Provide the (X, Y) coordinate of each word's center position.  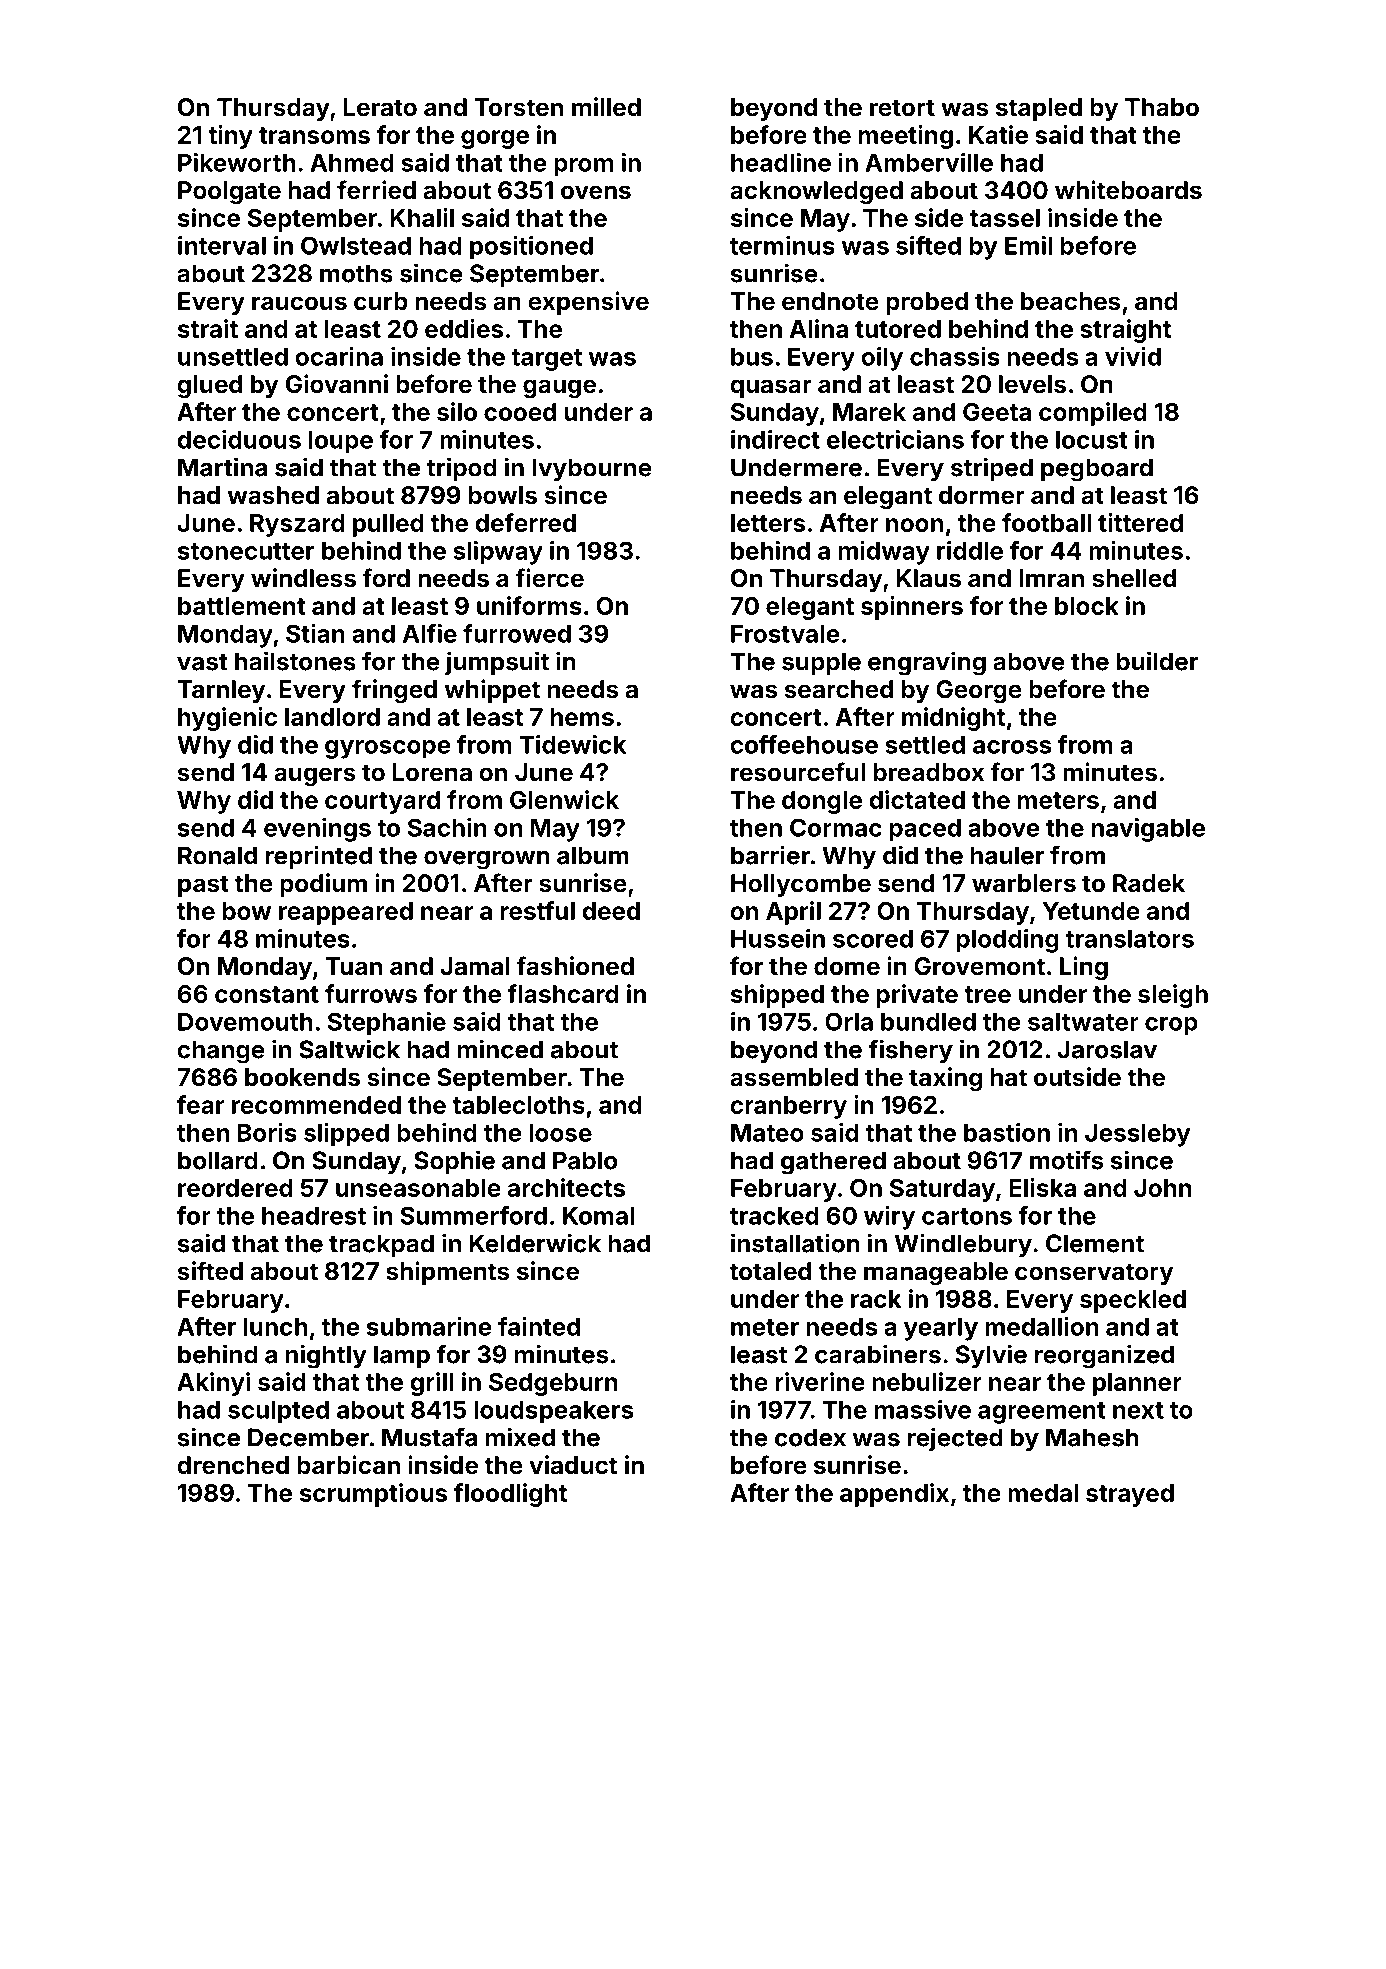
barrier (770, 855)
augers (315, 776)
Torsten (518, 107)
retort (902, 108)
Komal (598, 1216)
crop (1171, 1026)
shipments (447, 1273)
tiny (230, 137)
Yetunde (1091, 911)
